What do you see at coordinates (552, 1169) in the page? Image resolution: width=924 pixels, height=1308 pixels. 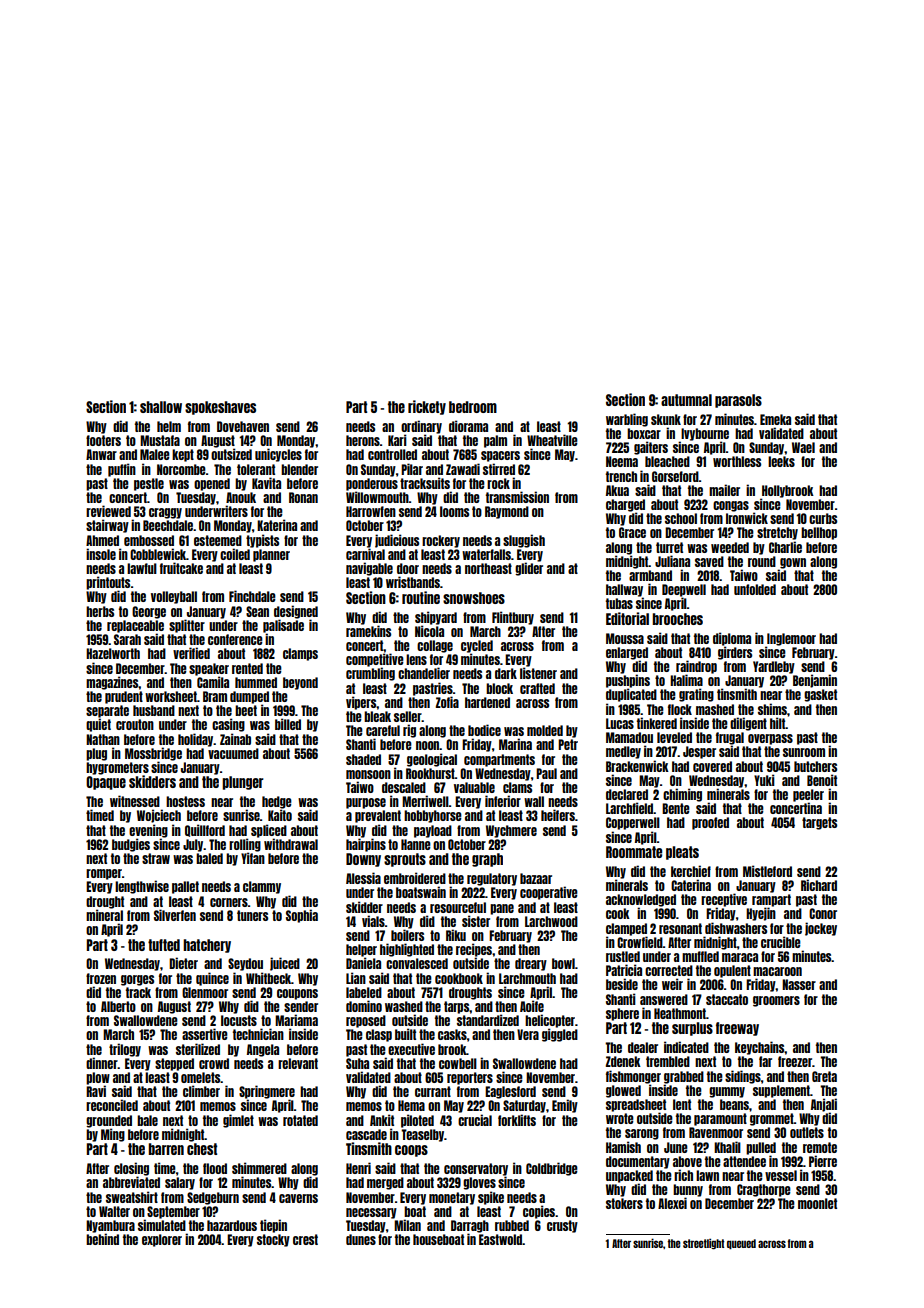 I see `Coldbridge` at bounding box center [552, 1169].
